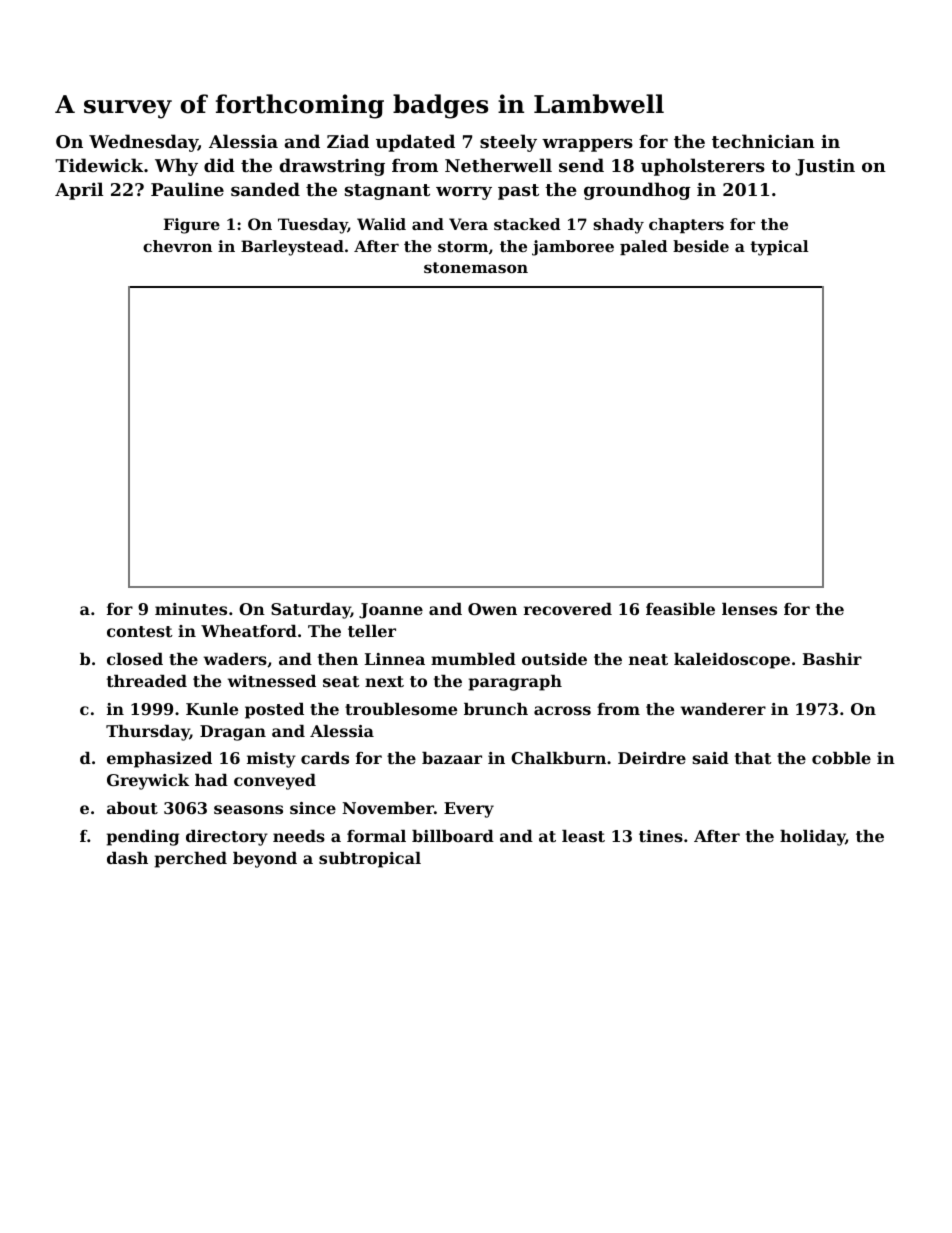  I want to click on neat, so click(648, 659).
